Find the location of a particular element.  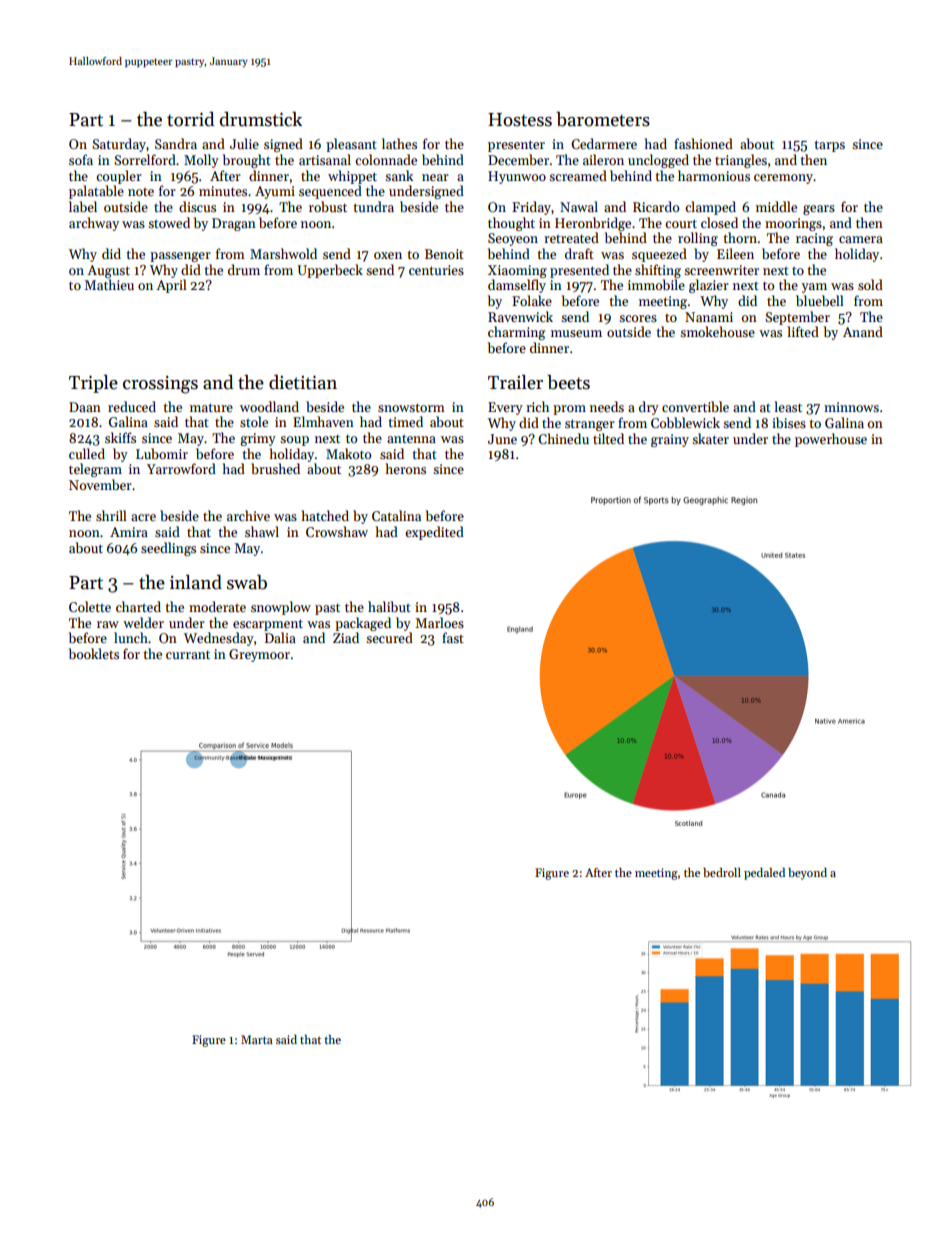

Marta is located at coordinates (256, 1039).
